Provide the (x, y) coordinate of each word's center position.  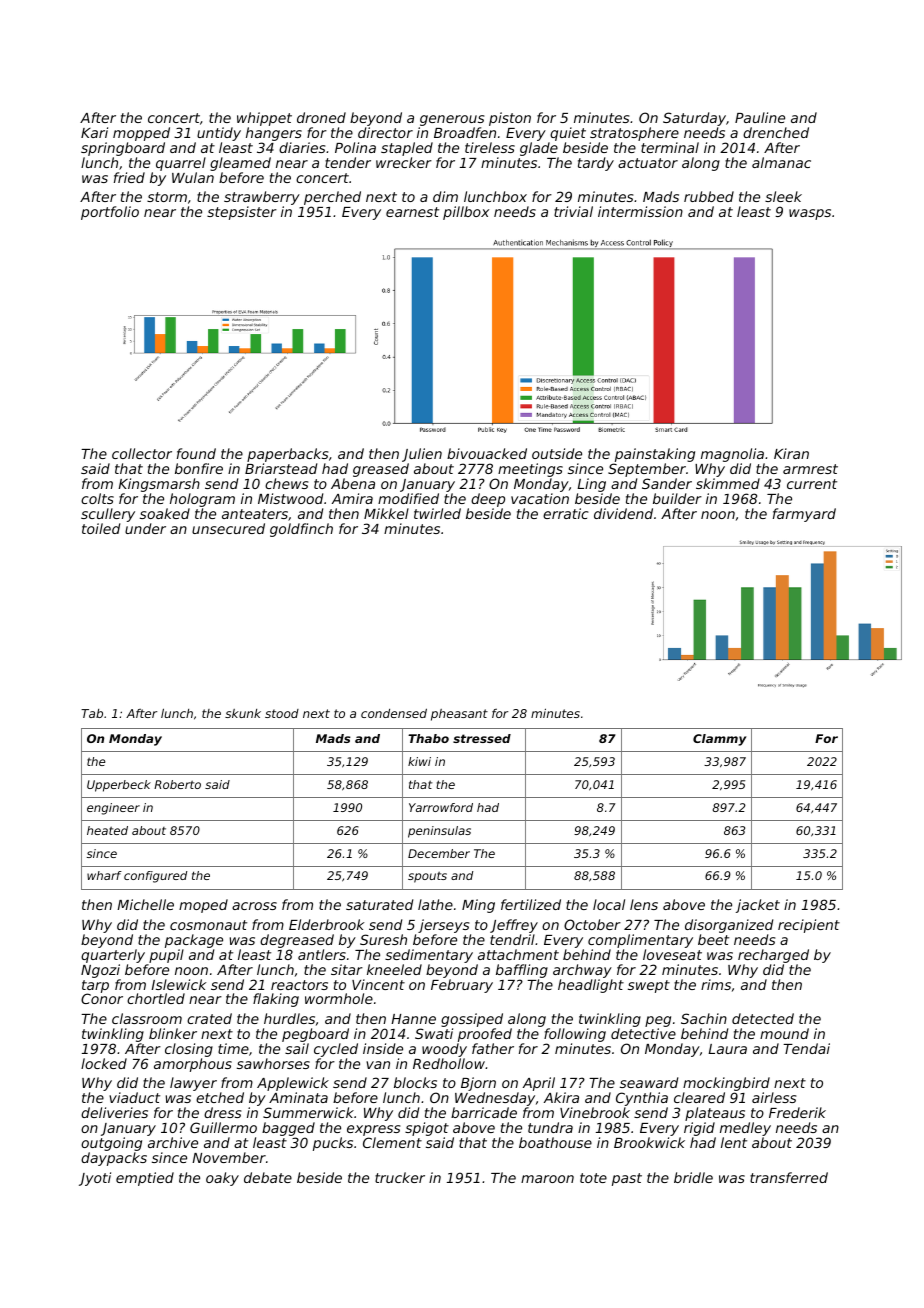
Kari (94, 132)
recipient (809, 926)
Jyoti (95, 1179)
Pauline (760, 117)
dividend (623, 513)
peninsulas (439, 832)
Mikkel (386, 513)
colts (97, 498)
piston (510, 119)
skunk (243, 713)
